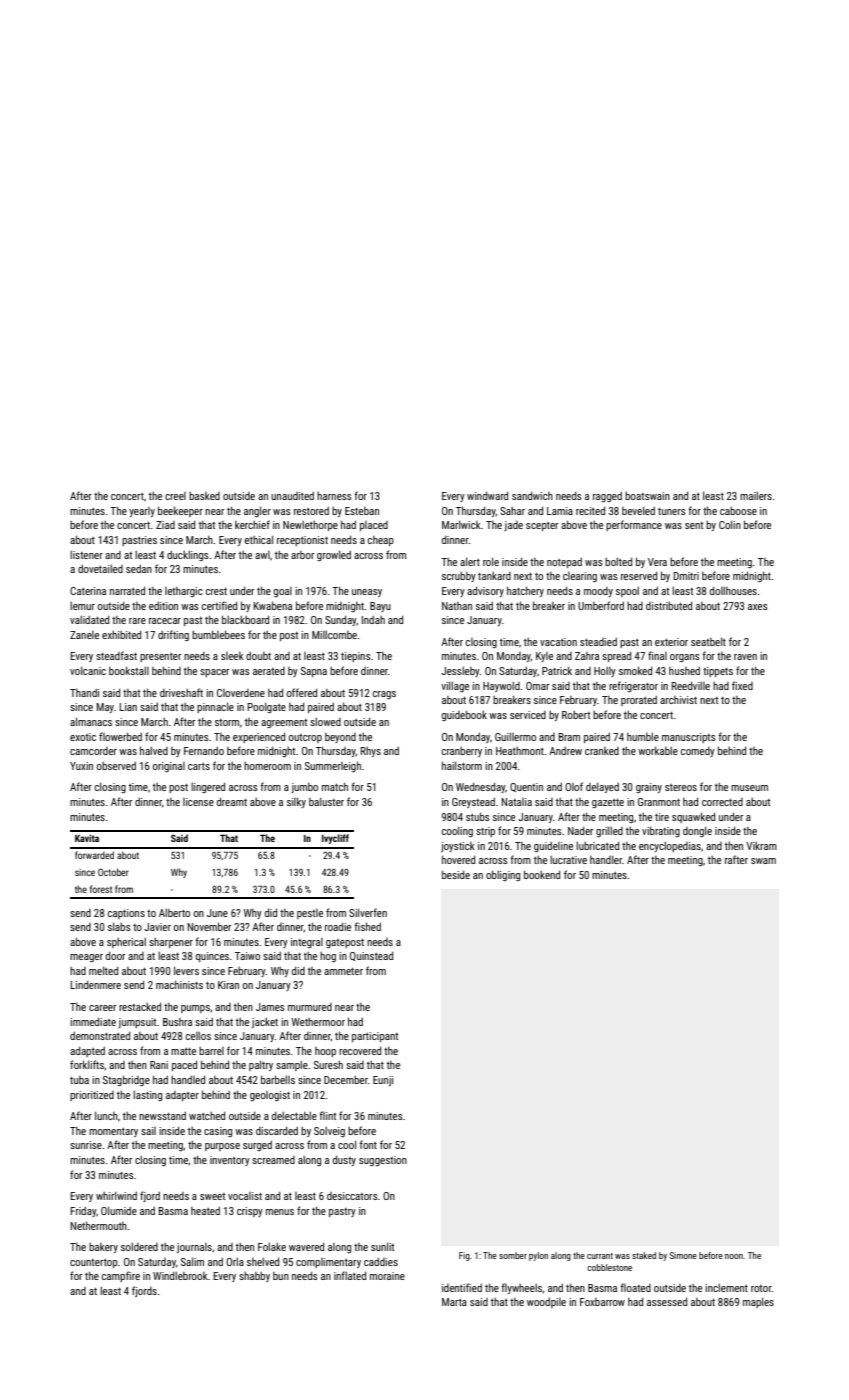  I want to click on inventory, so click(230, 1161).
